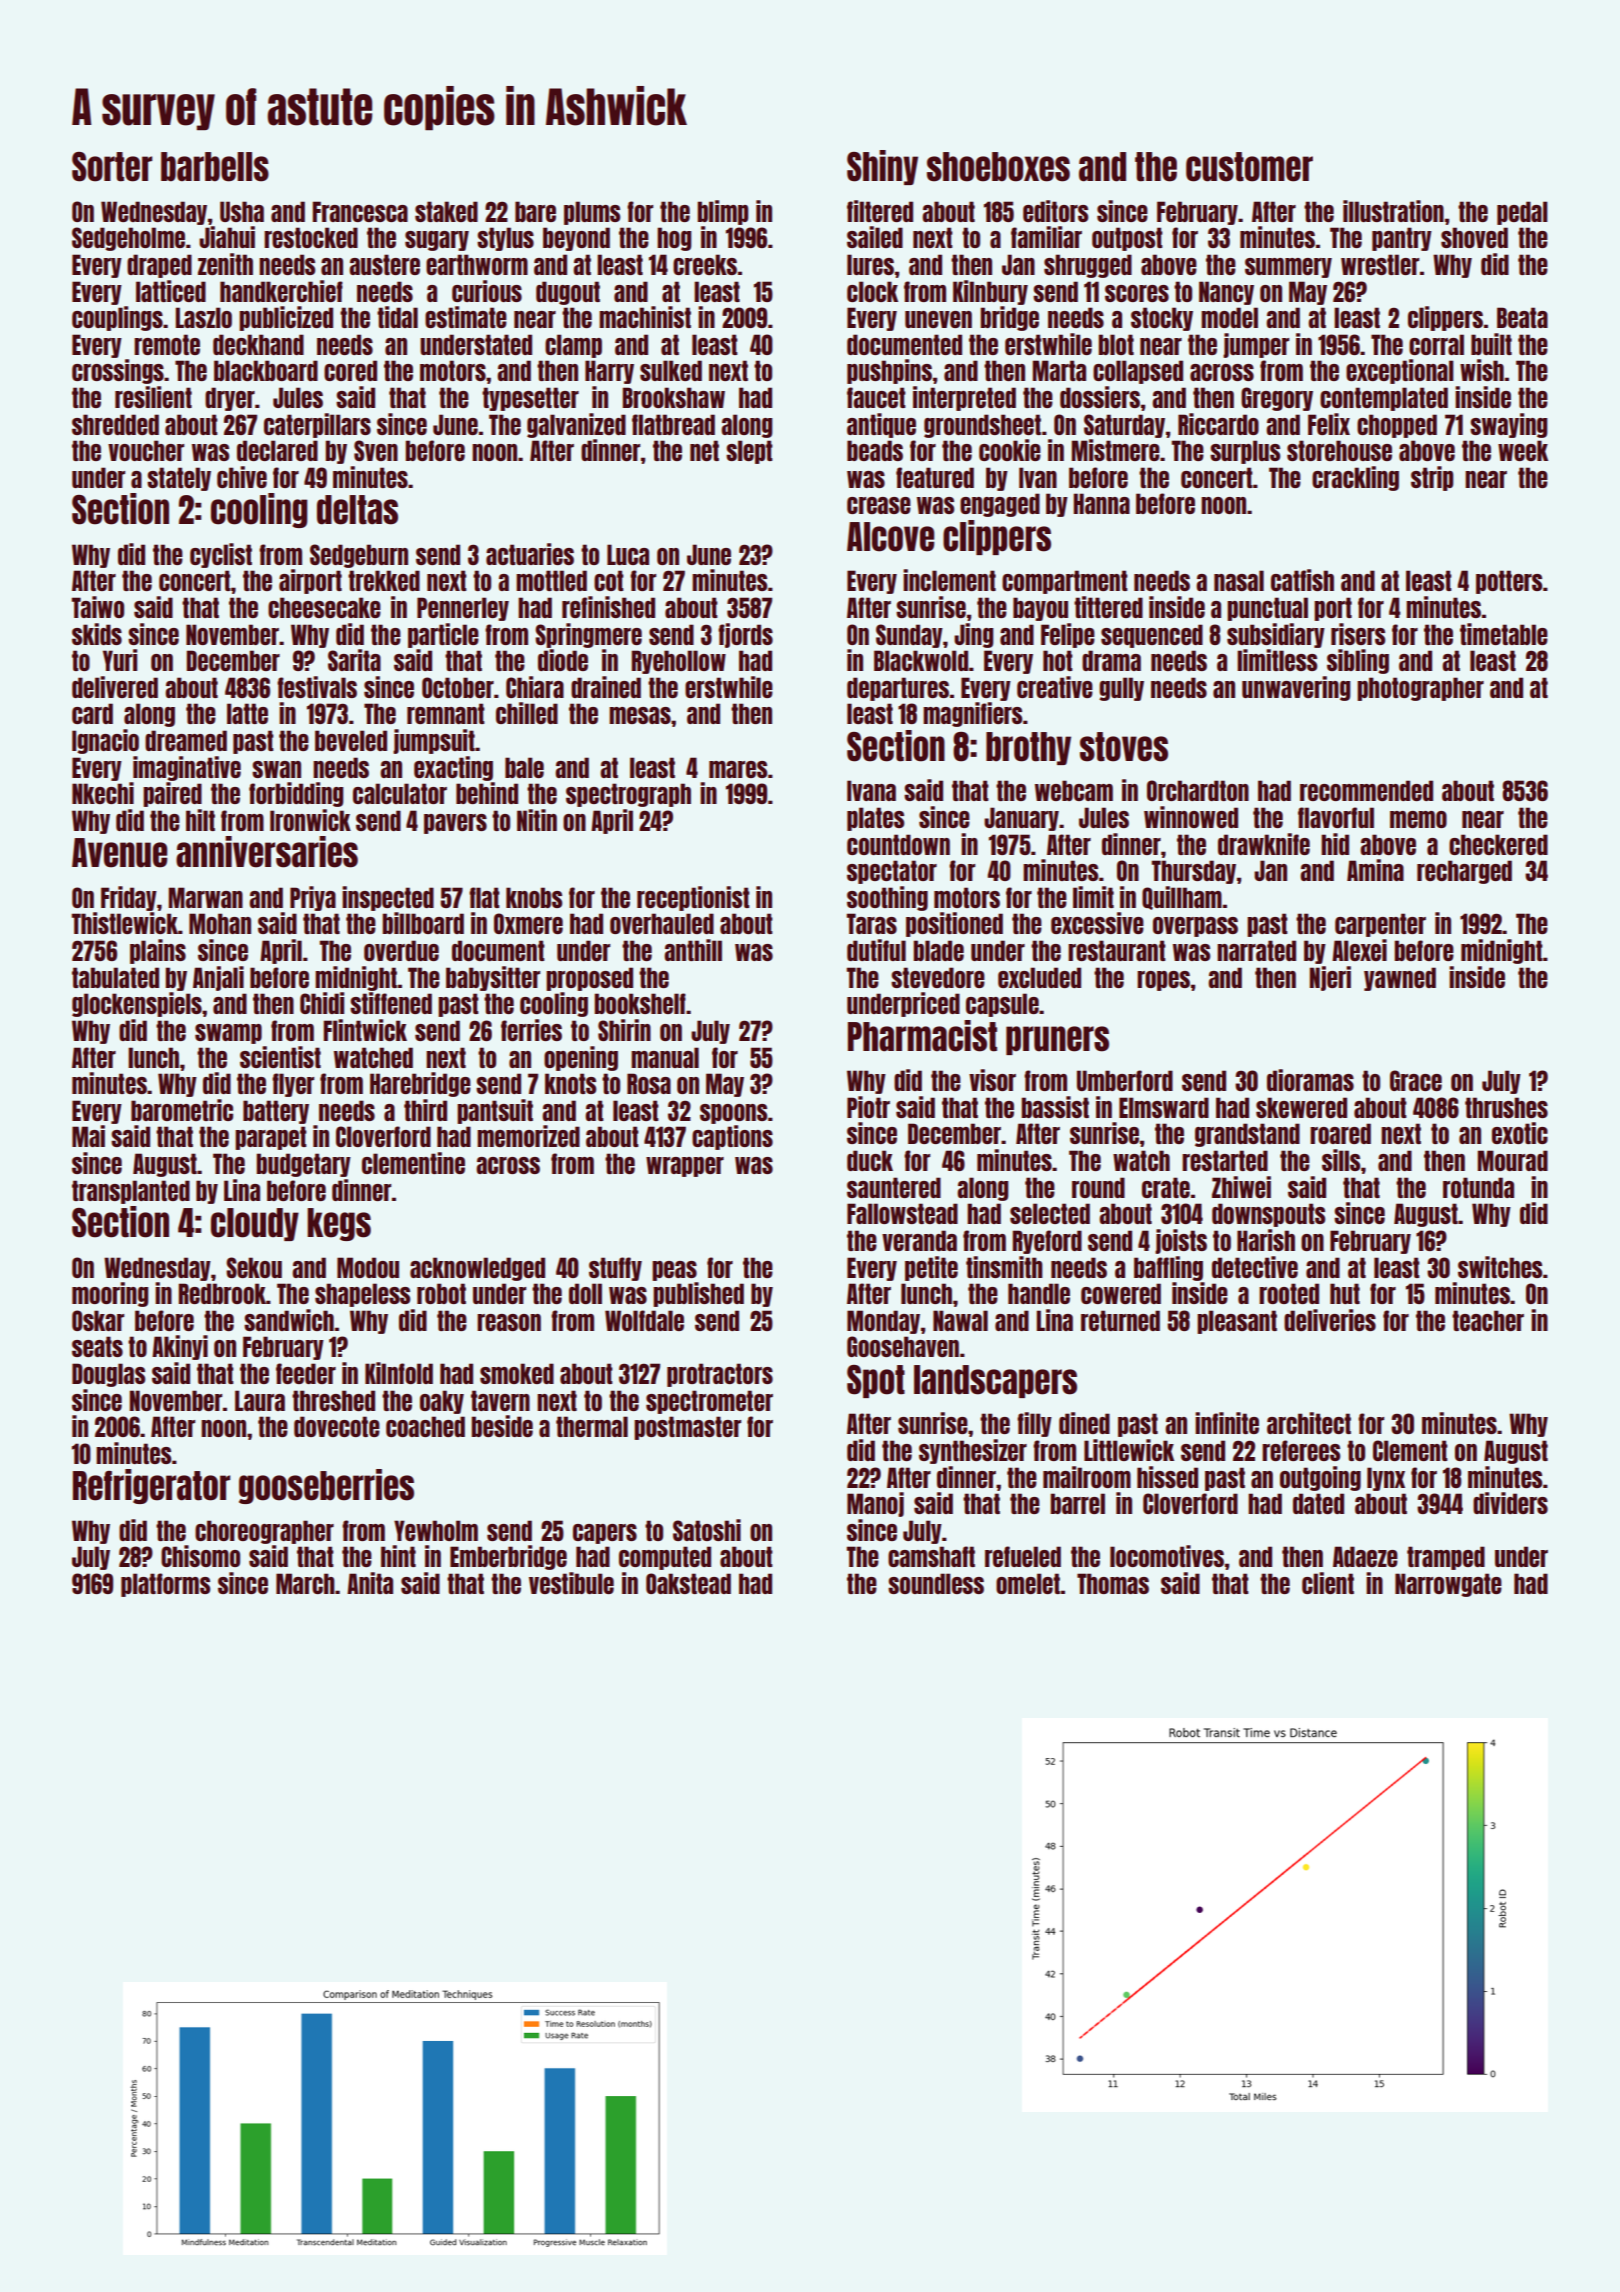 Image resolution: width=1620 pixels, height=2292 pixels. What do you see at coordinates (1436, 344) in the page?
I see `corral` at bounding box center [1436, 344].
